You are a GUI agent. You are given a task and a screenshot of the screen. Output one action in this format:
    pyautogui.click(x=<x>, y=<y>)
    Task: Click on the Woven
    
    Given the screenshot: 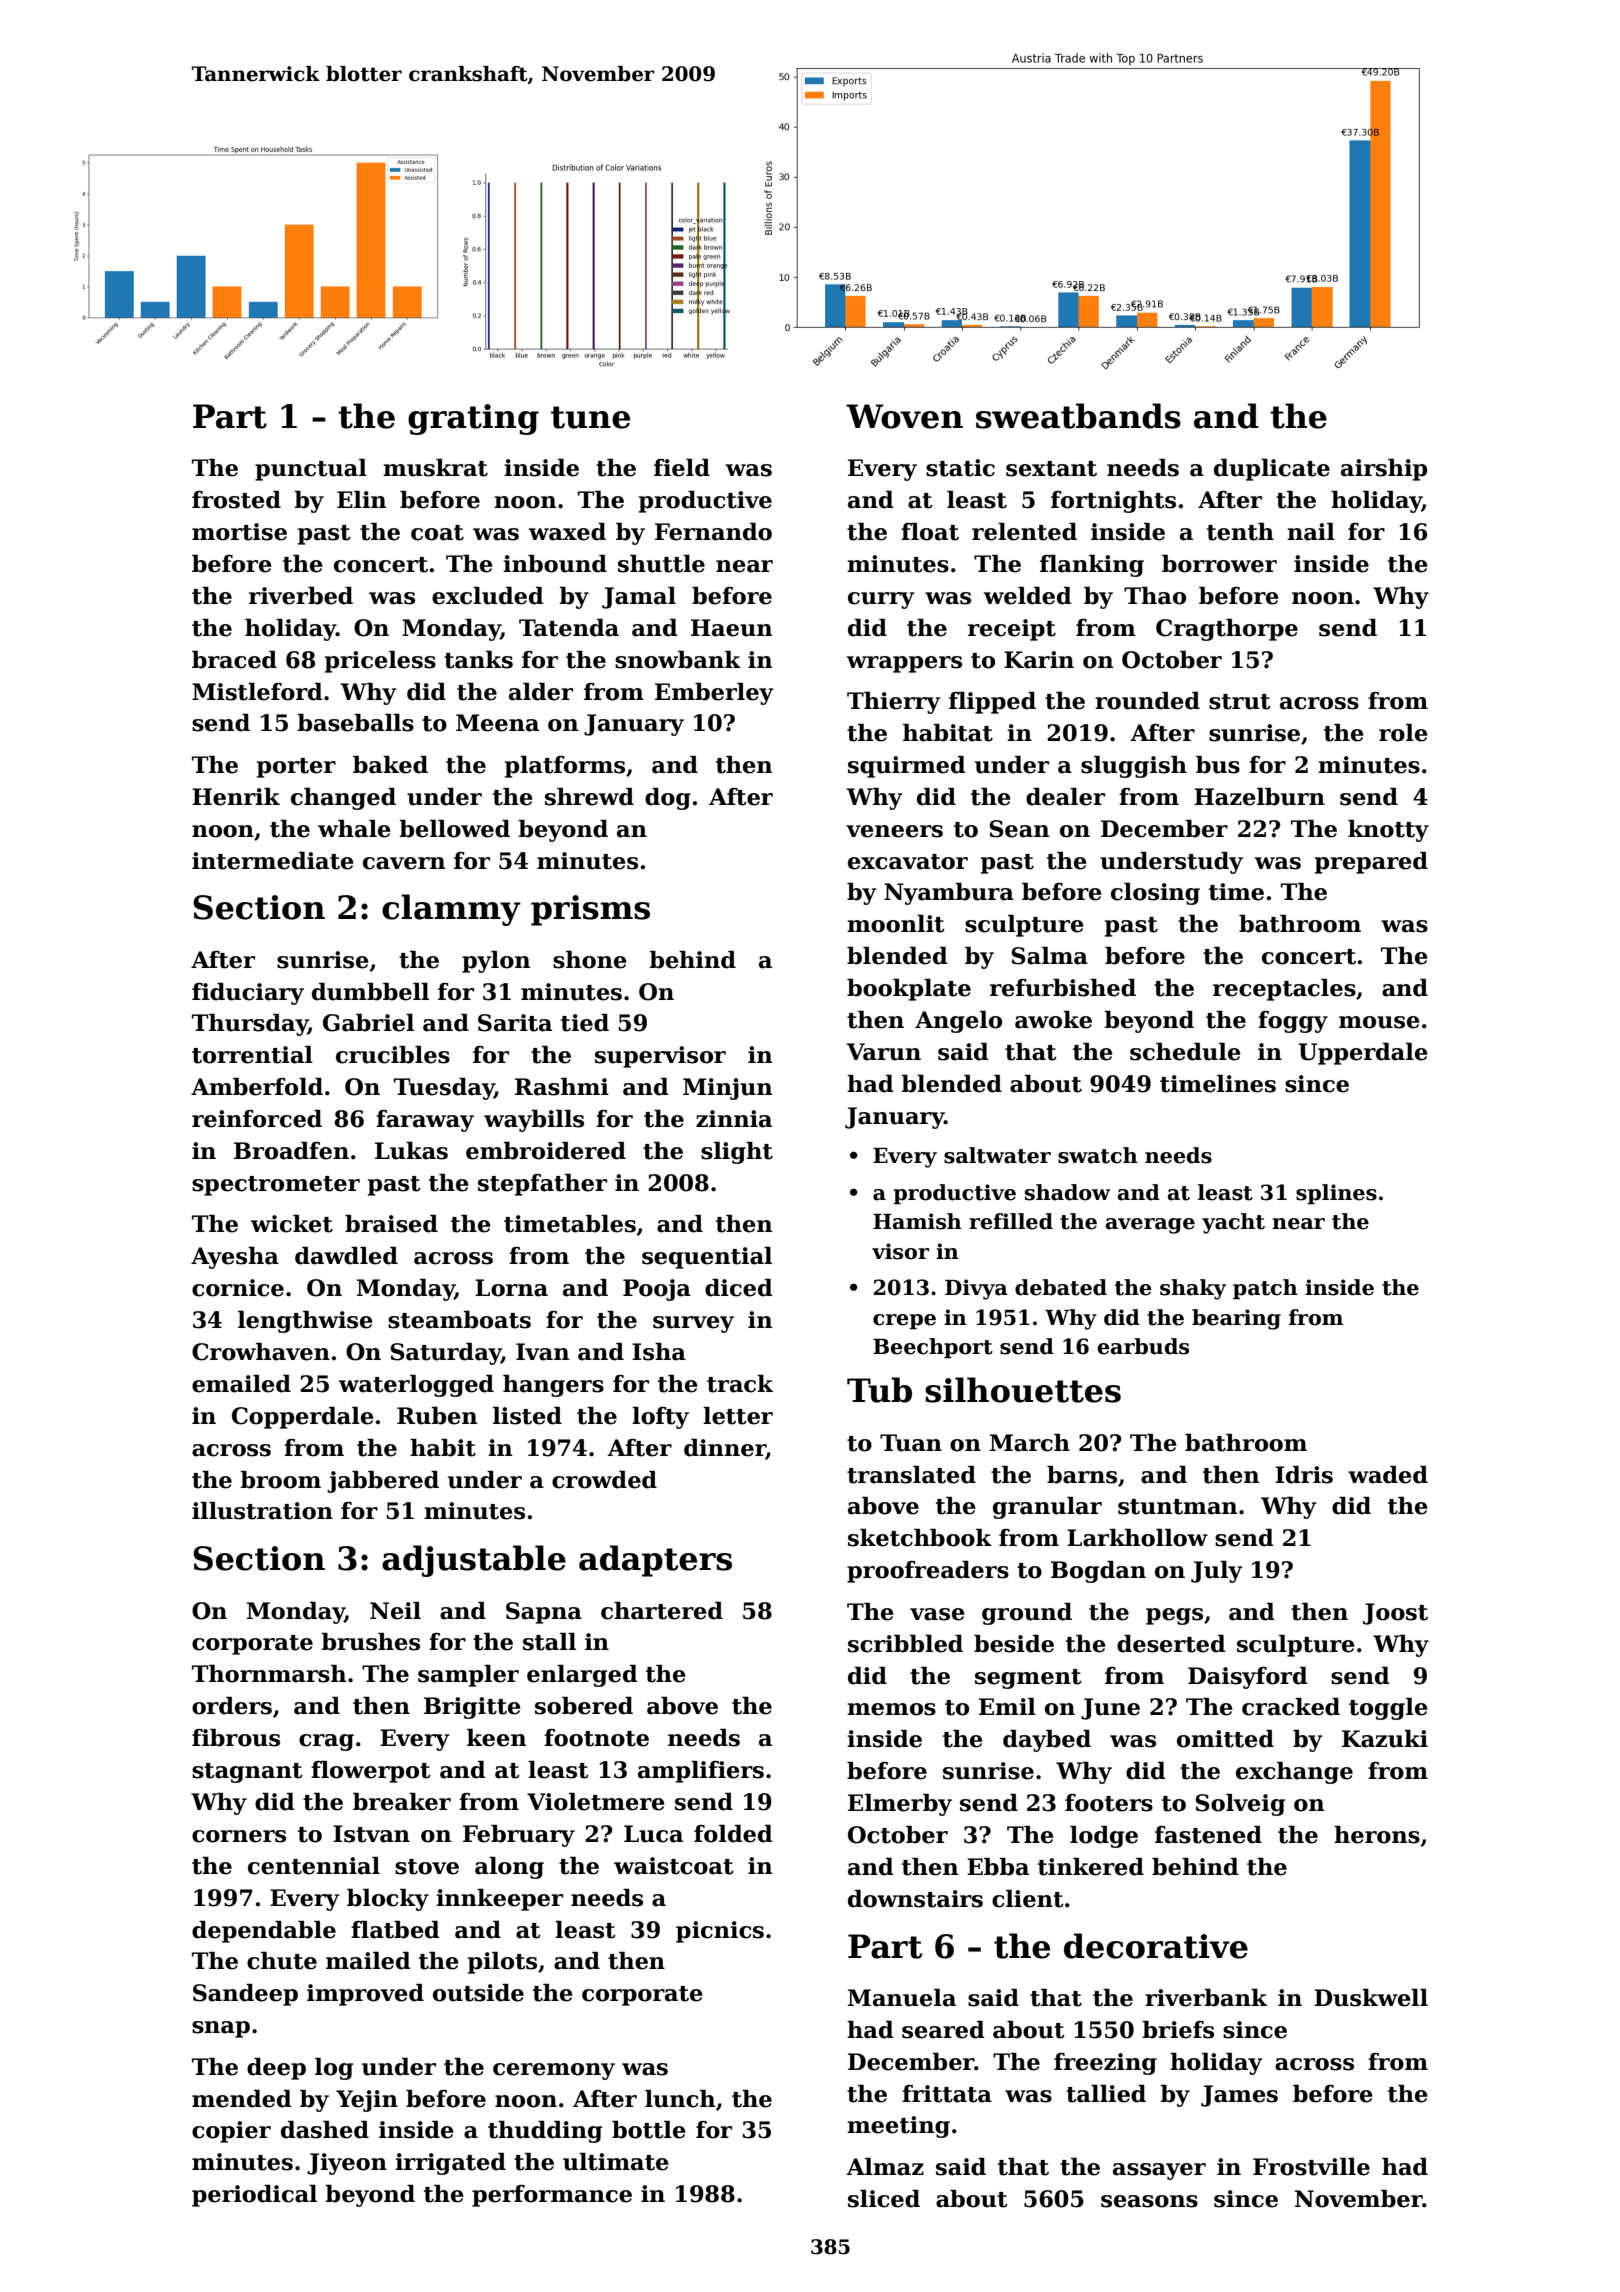 What is the action you would take?
    pyautogui.click(x=904, y=416)
